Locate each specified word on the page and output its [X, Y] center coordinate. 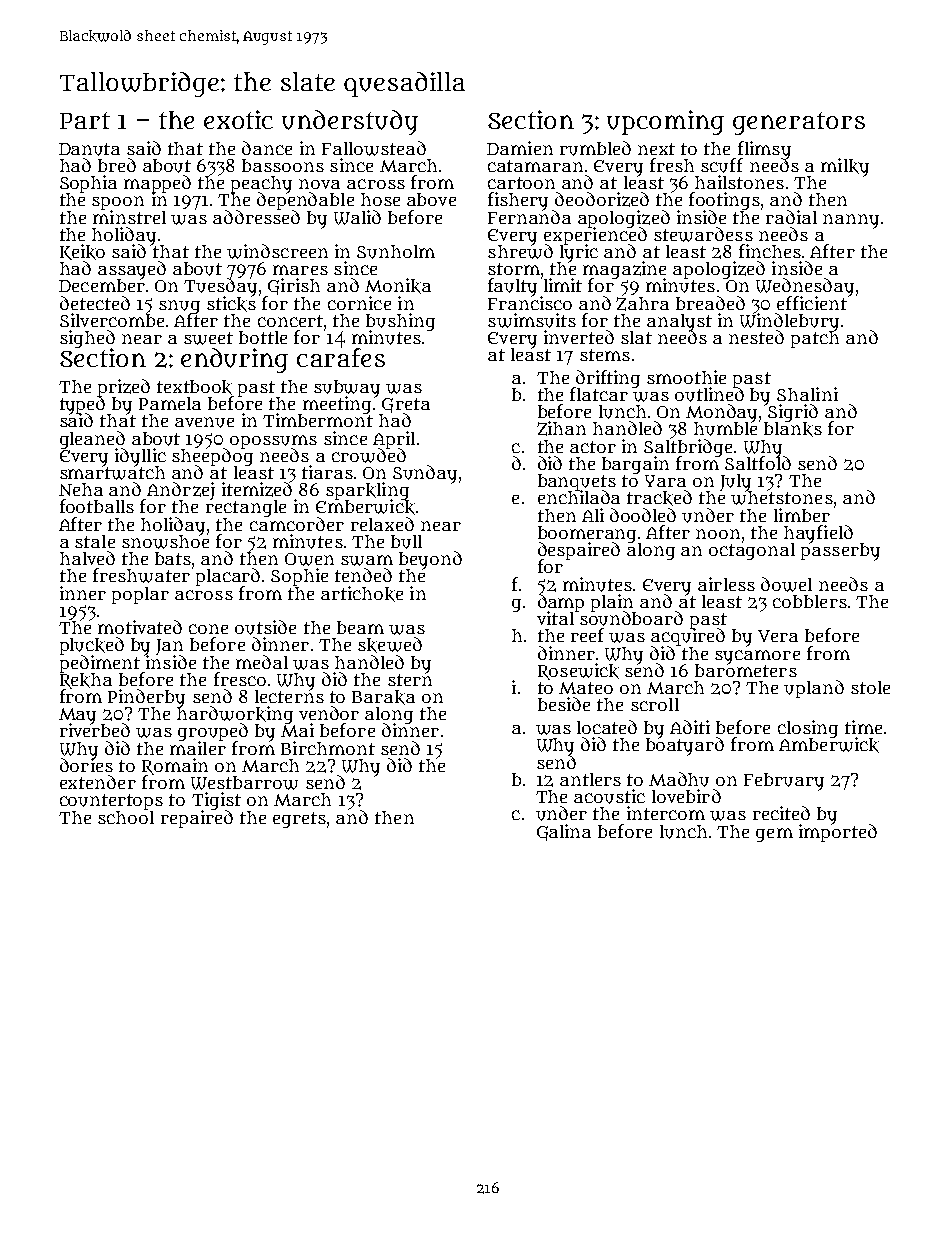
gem [774, 835]
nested [756, 337]
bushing [400, 322]
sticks [231, 304]
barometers [746, 670]
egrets [299, 820]
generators [799, 123]
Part [85, 120]
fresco [240, 679]
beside [564, 704]
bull [406, 542]
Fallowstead [374, 148]
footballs [97, 506]
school [126, 817]
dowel [786, 584]
